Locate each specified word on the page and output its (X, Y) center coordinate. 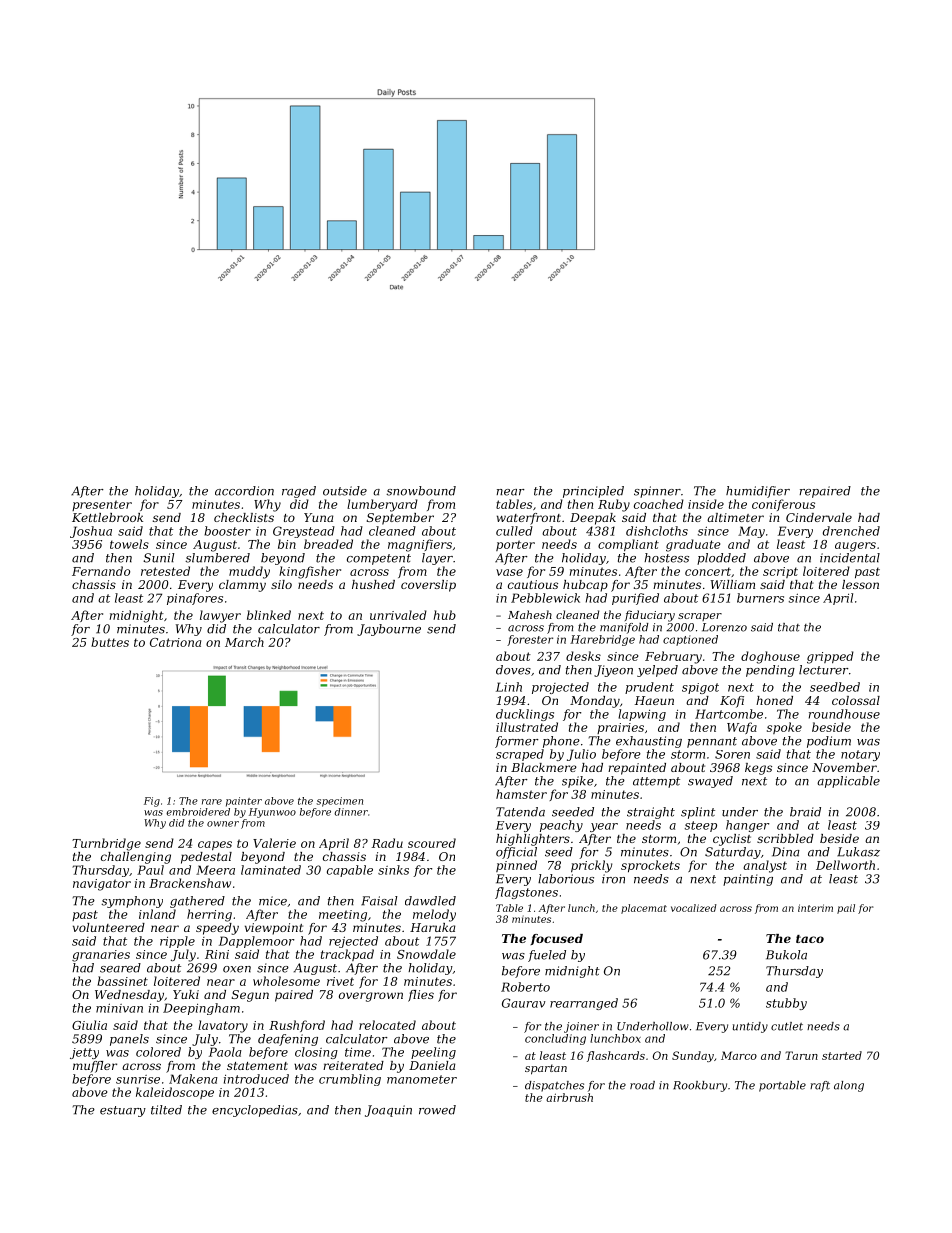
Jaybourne (389, 630)
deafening (288, 1040)
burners (760, 598)
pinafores (195, 599)
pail (846, 909)
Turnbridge (106, 844)
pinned (516, 866)
